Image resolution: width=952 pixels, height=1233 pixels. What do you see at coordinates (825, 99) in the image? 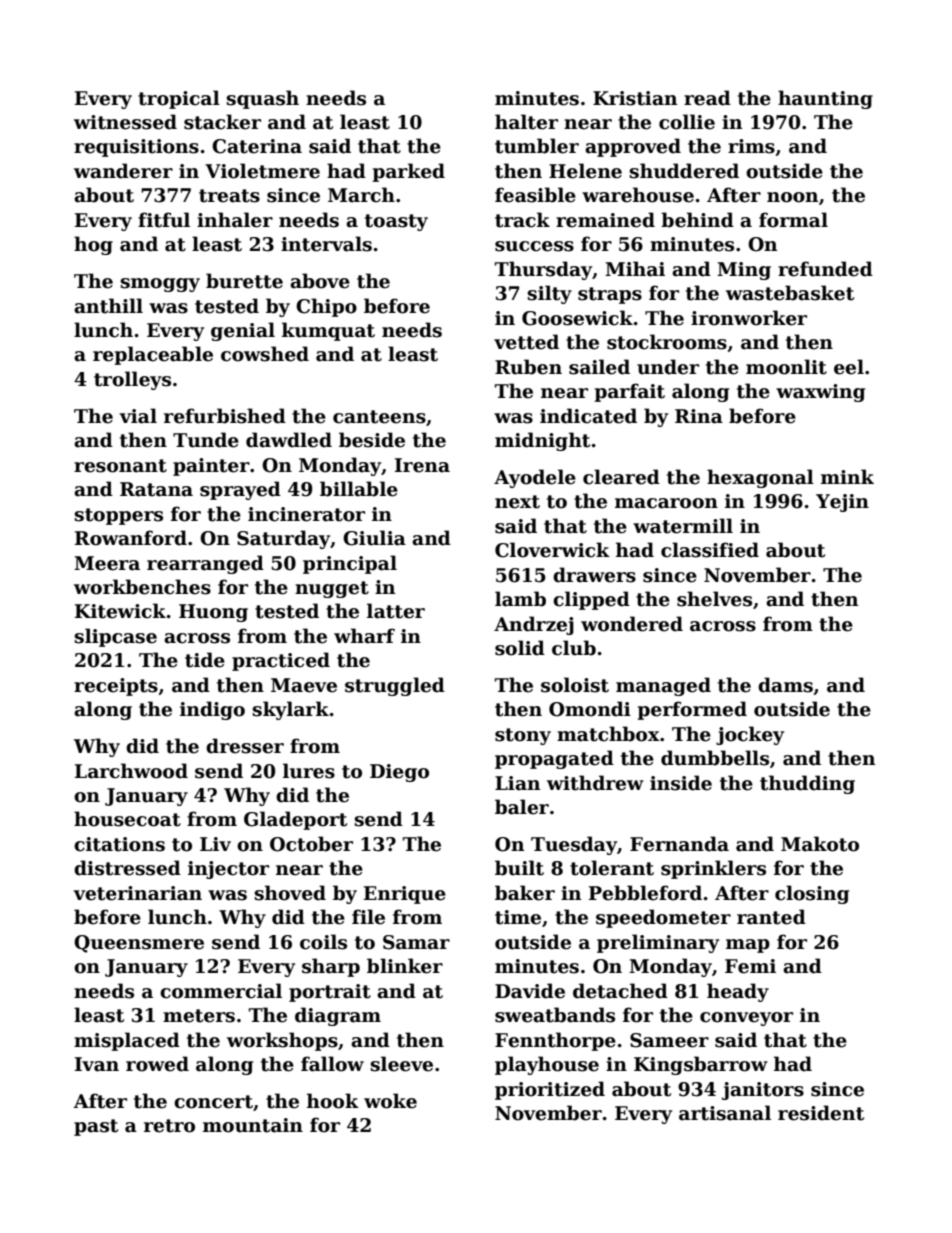
I see `haunting` at bounding box center [825, 99].
